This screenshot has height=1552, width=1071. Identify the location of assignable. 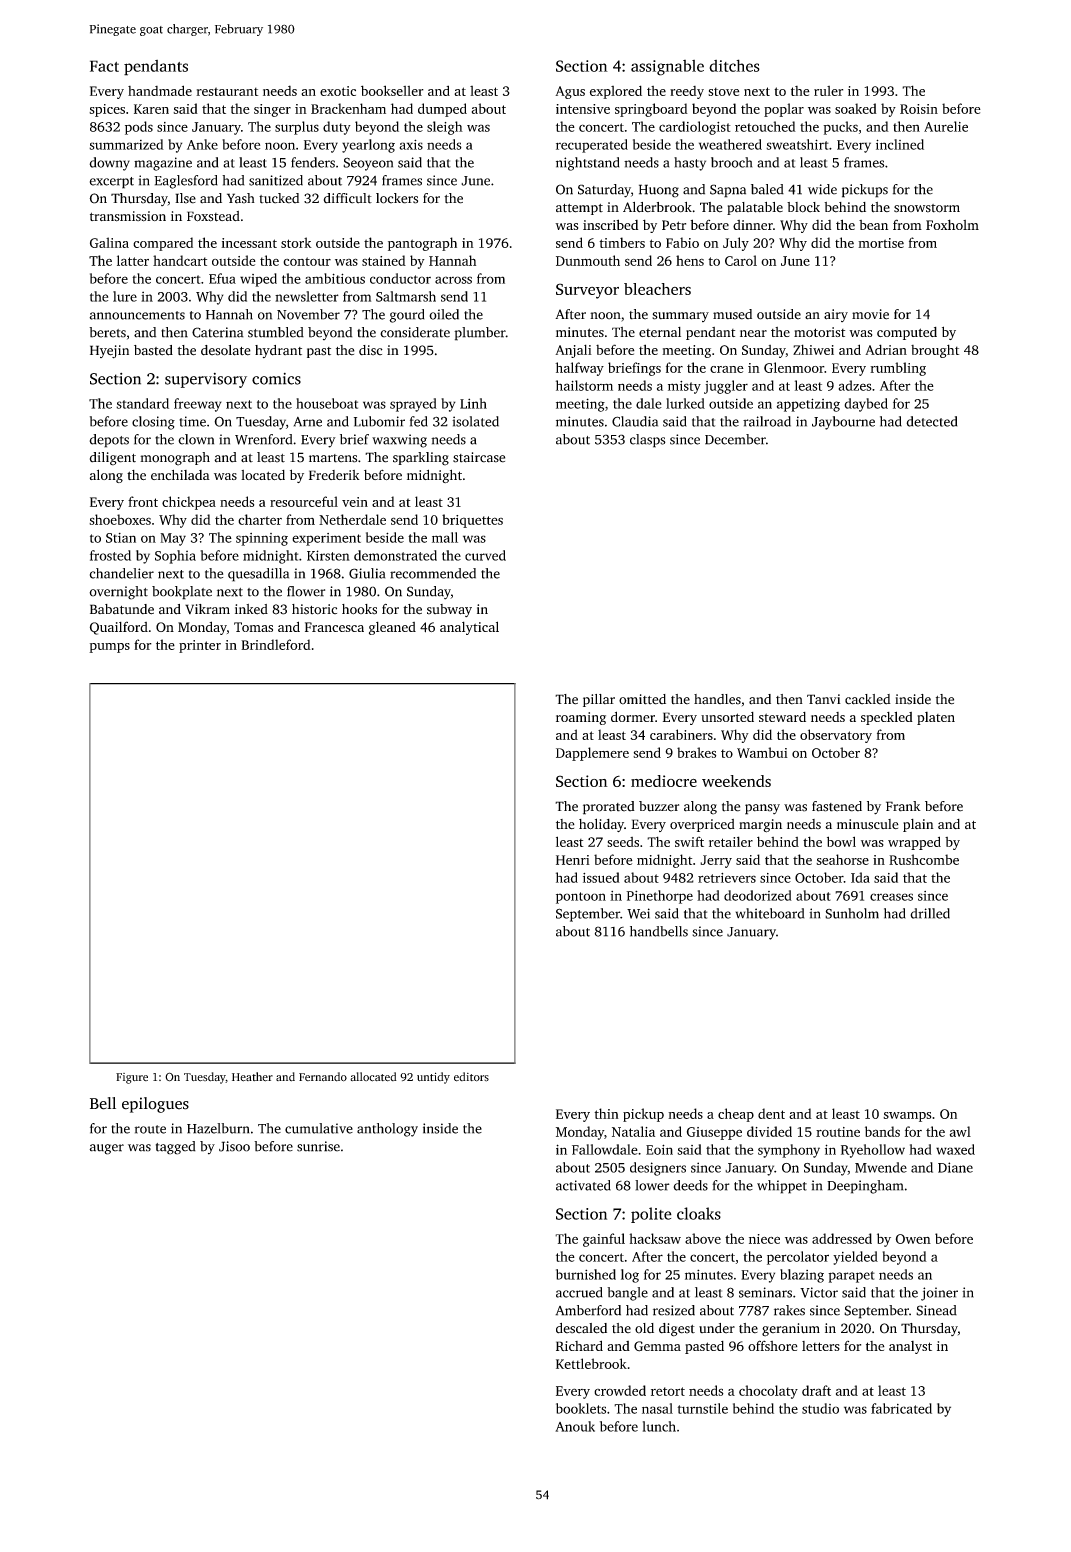
(667, 68).
